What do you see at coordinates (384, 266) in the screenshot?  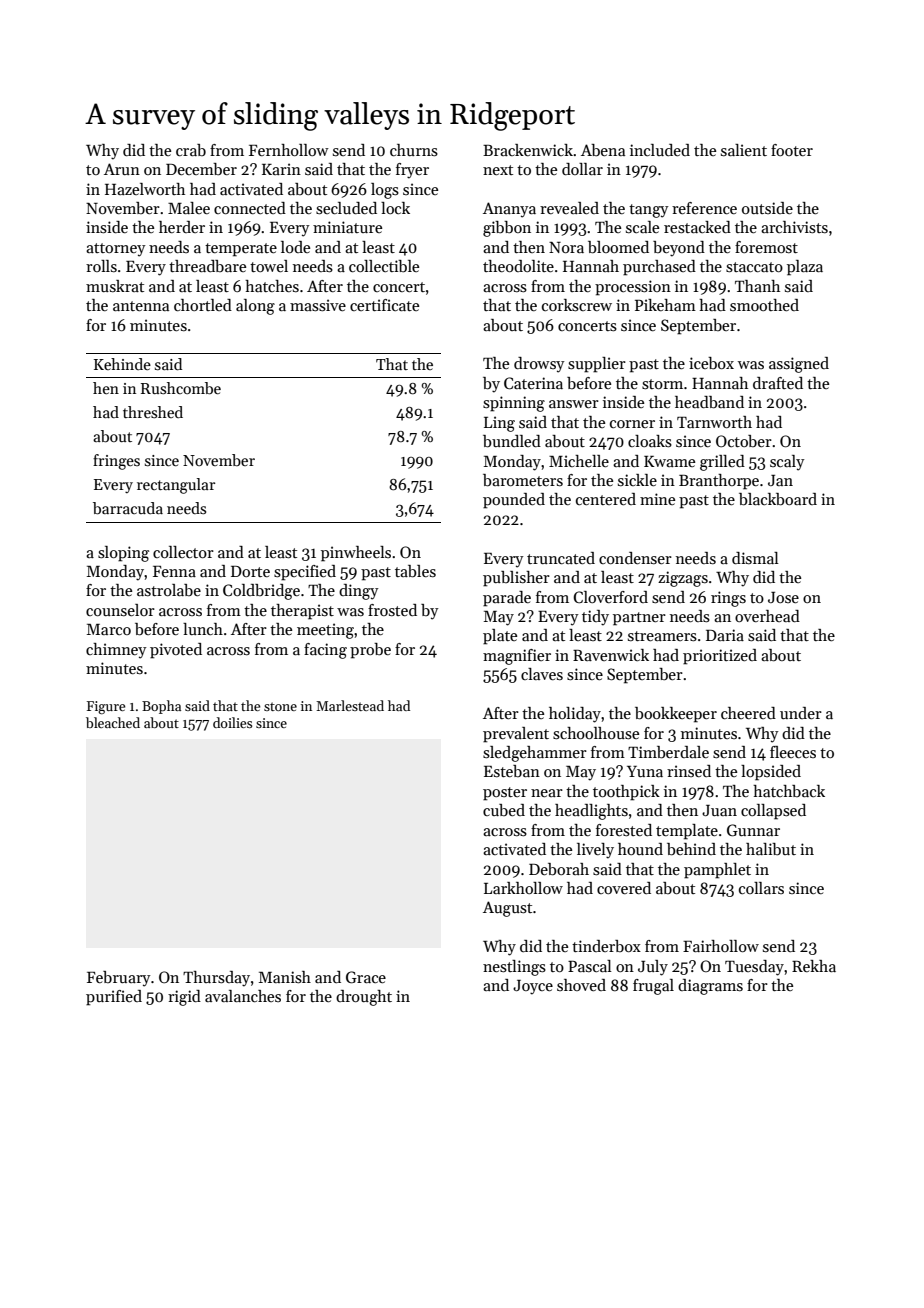 I see `collectible` at bounding box center [384, 266].
